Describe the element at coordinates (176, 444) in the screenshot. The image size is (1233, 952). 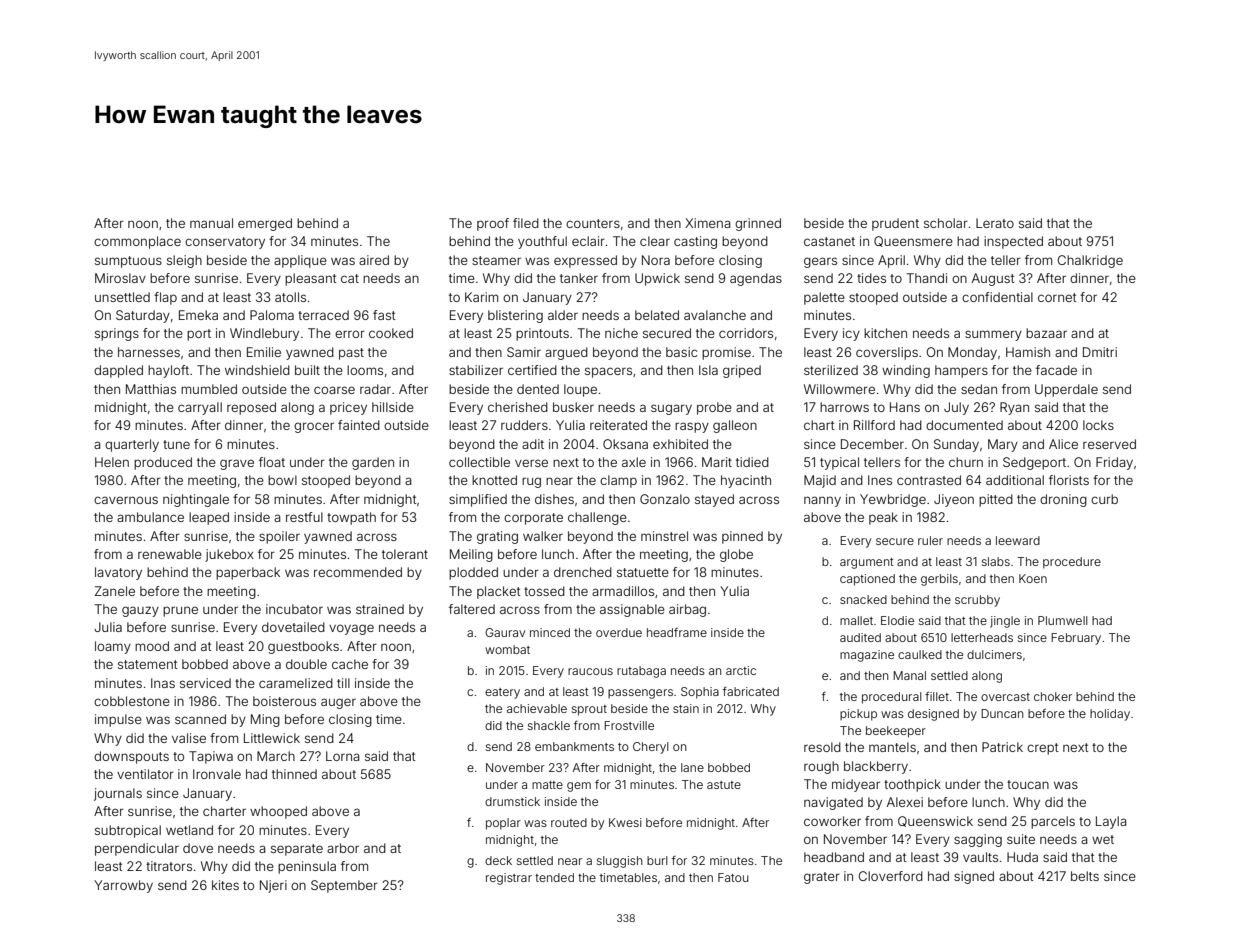
I see `tune` at that location.
